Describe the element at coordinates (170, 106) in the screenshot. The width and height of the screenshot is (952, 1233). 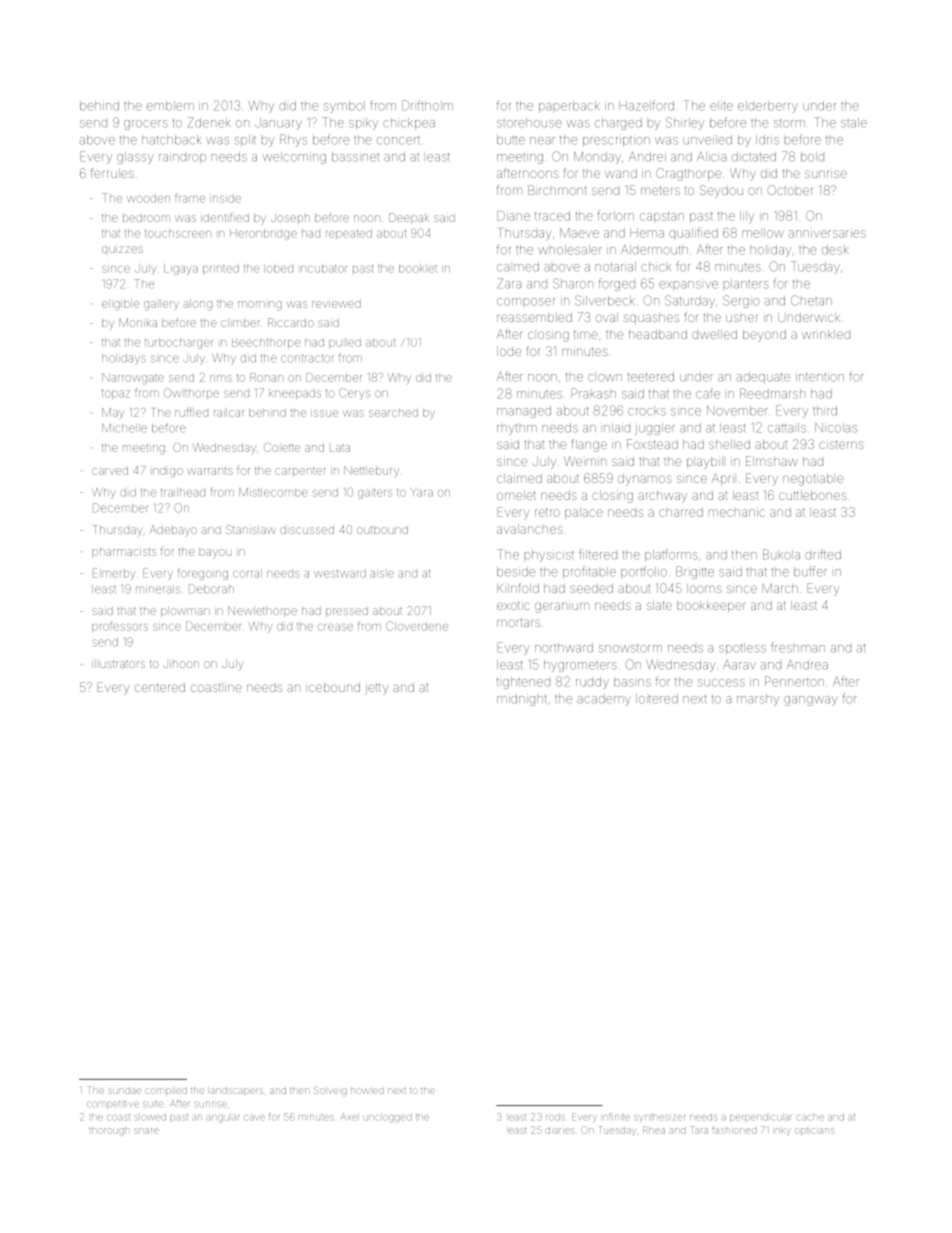
I see `emblem` at that location.
